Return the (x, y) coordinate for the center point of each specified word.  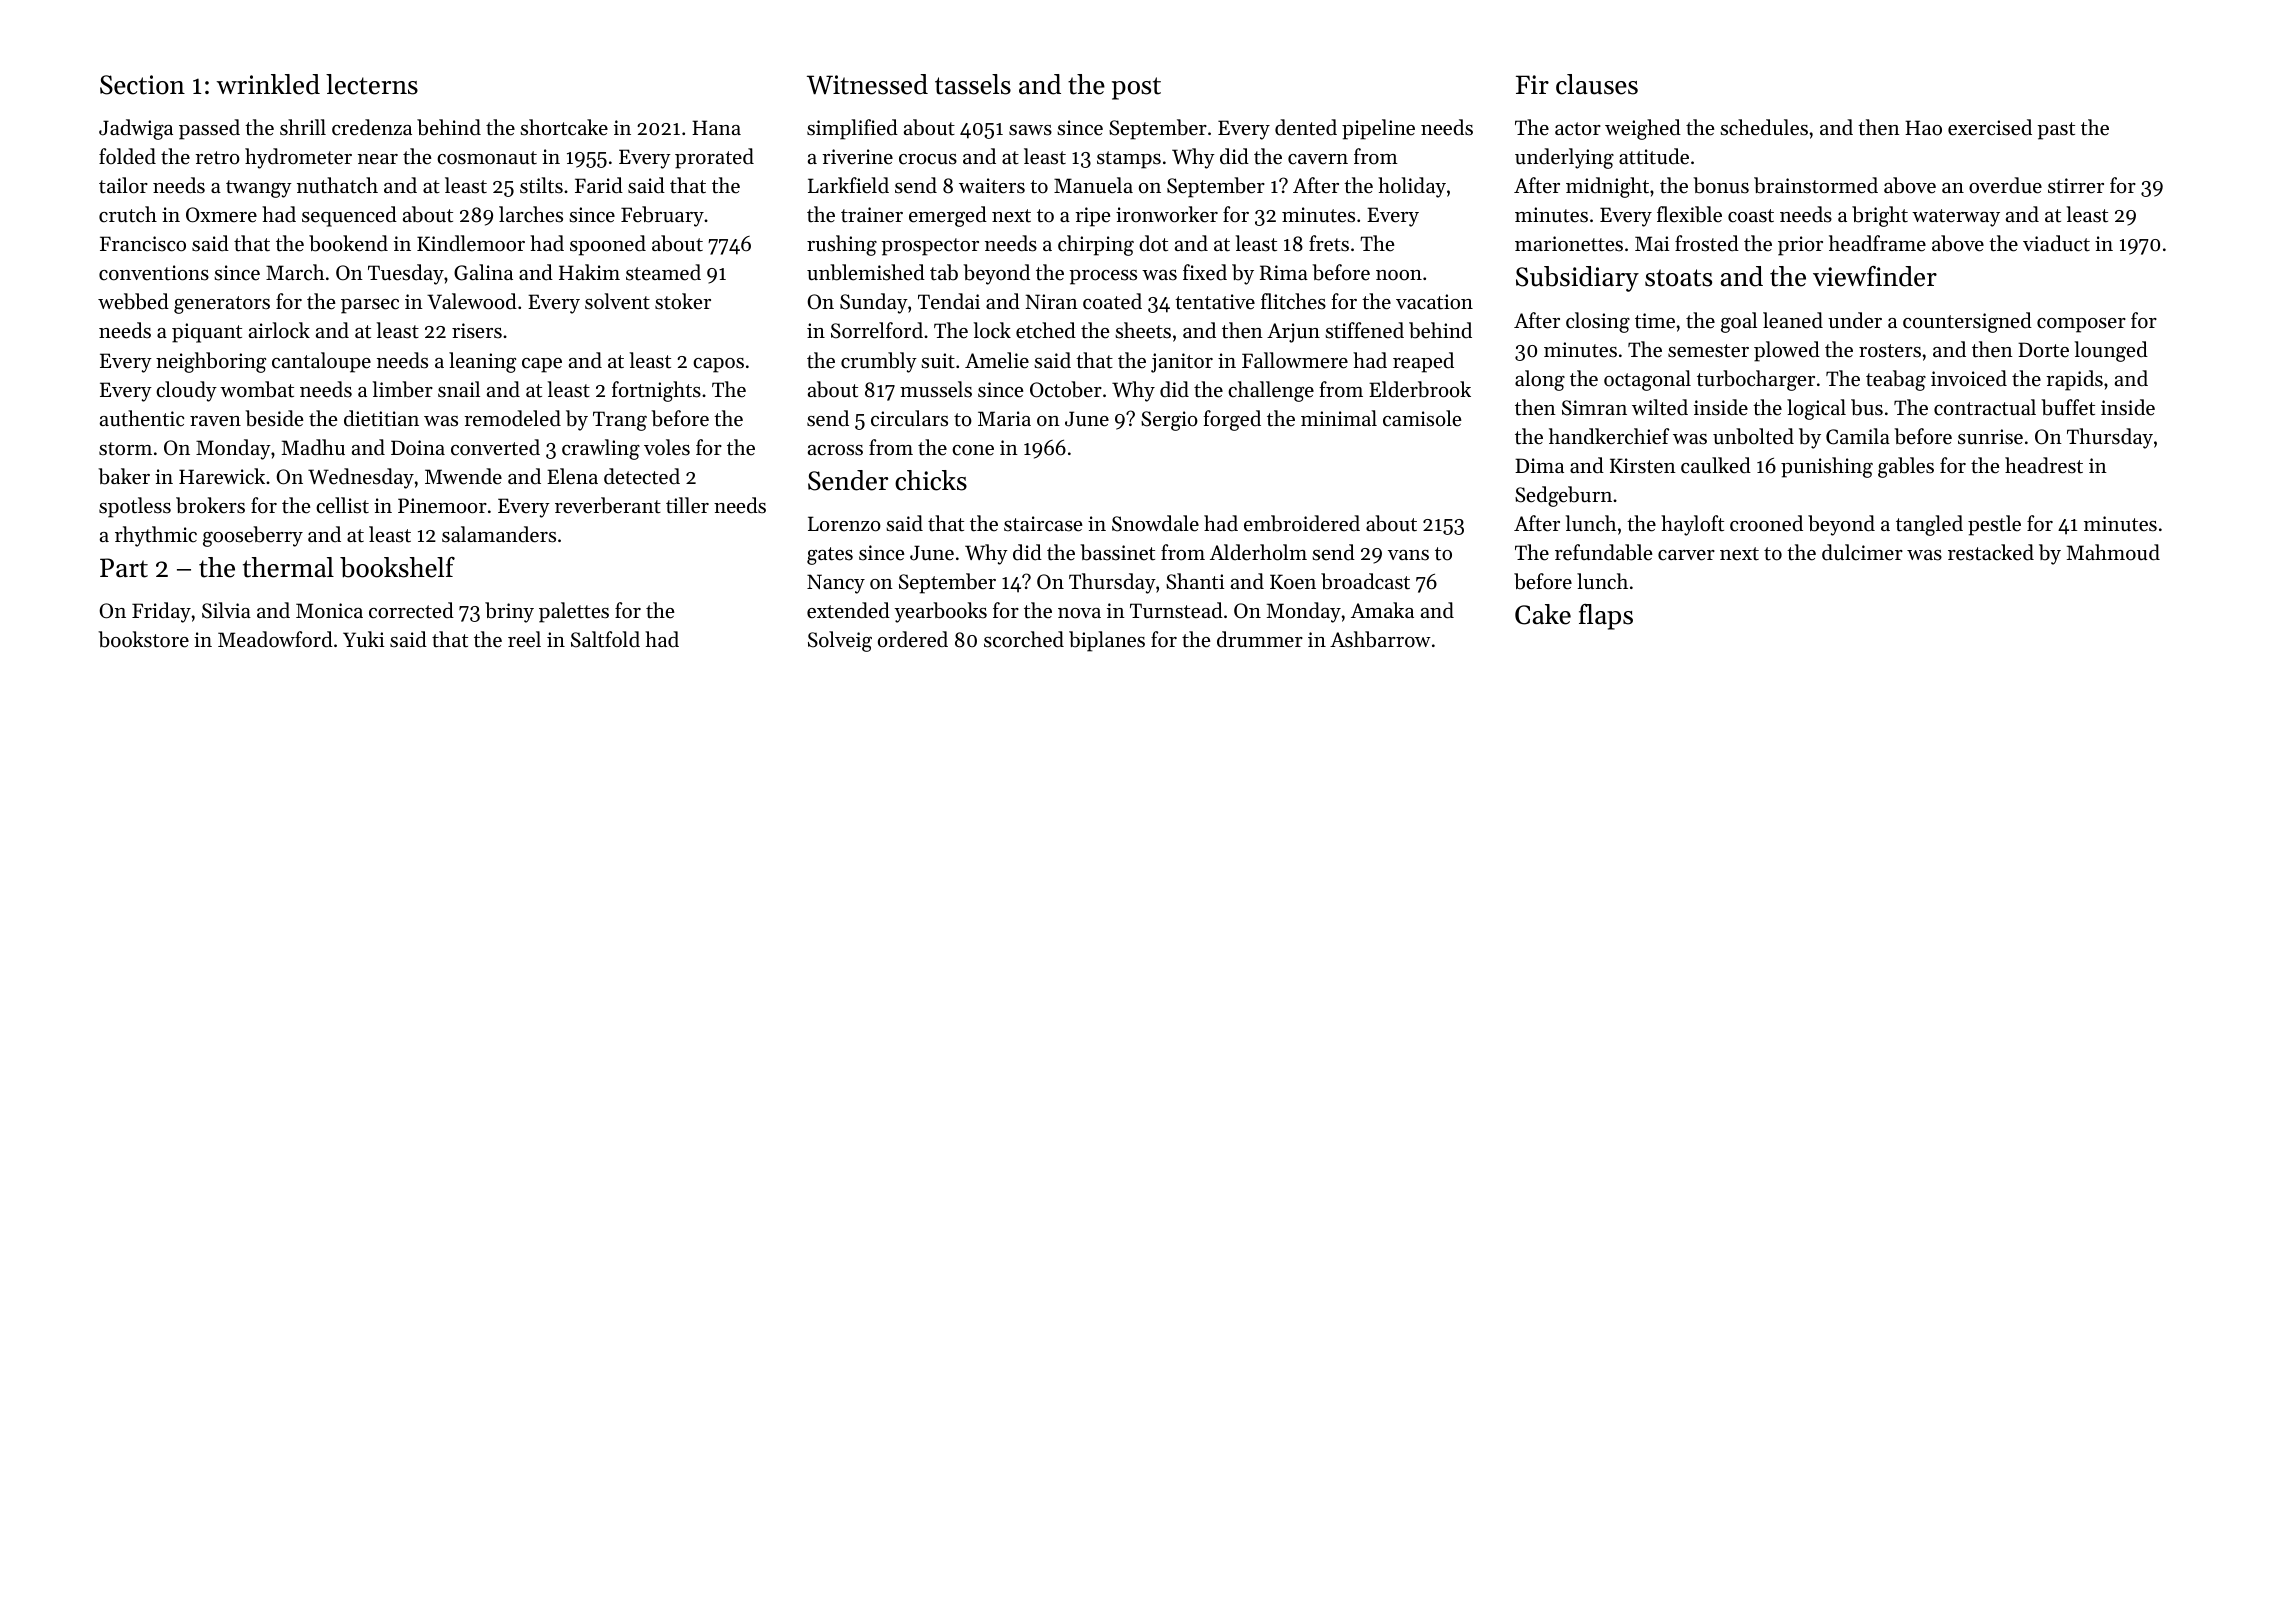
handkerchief (1609, 436)
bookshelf (397, 567)
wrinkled (268, 84)
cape (542, 365)
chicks (931, 480)
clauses (1597, 84)
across (835, 450)
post (1136, 88)
